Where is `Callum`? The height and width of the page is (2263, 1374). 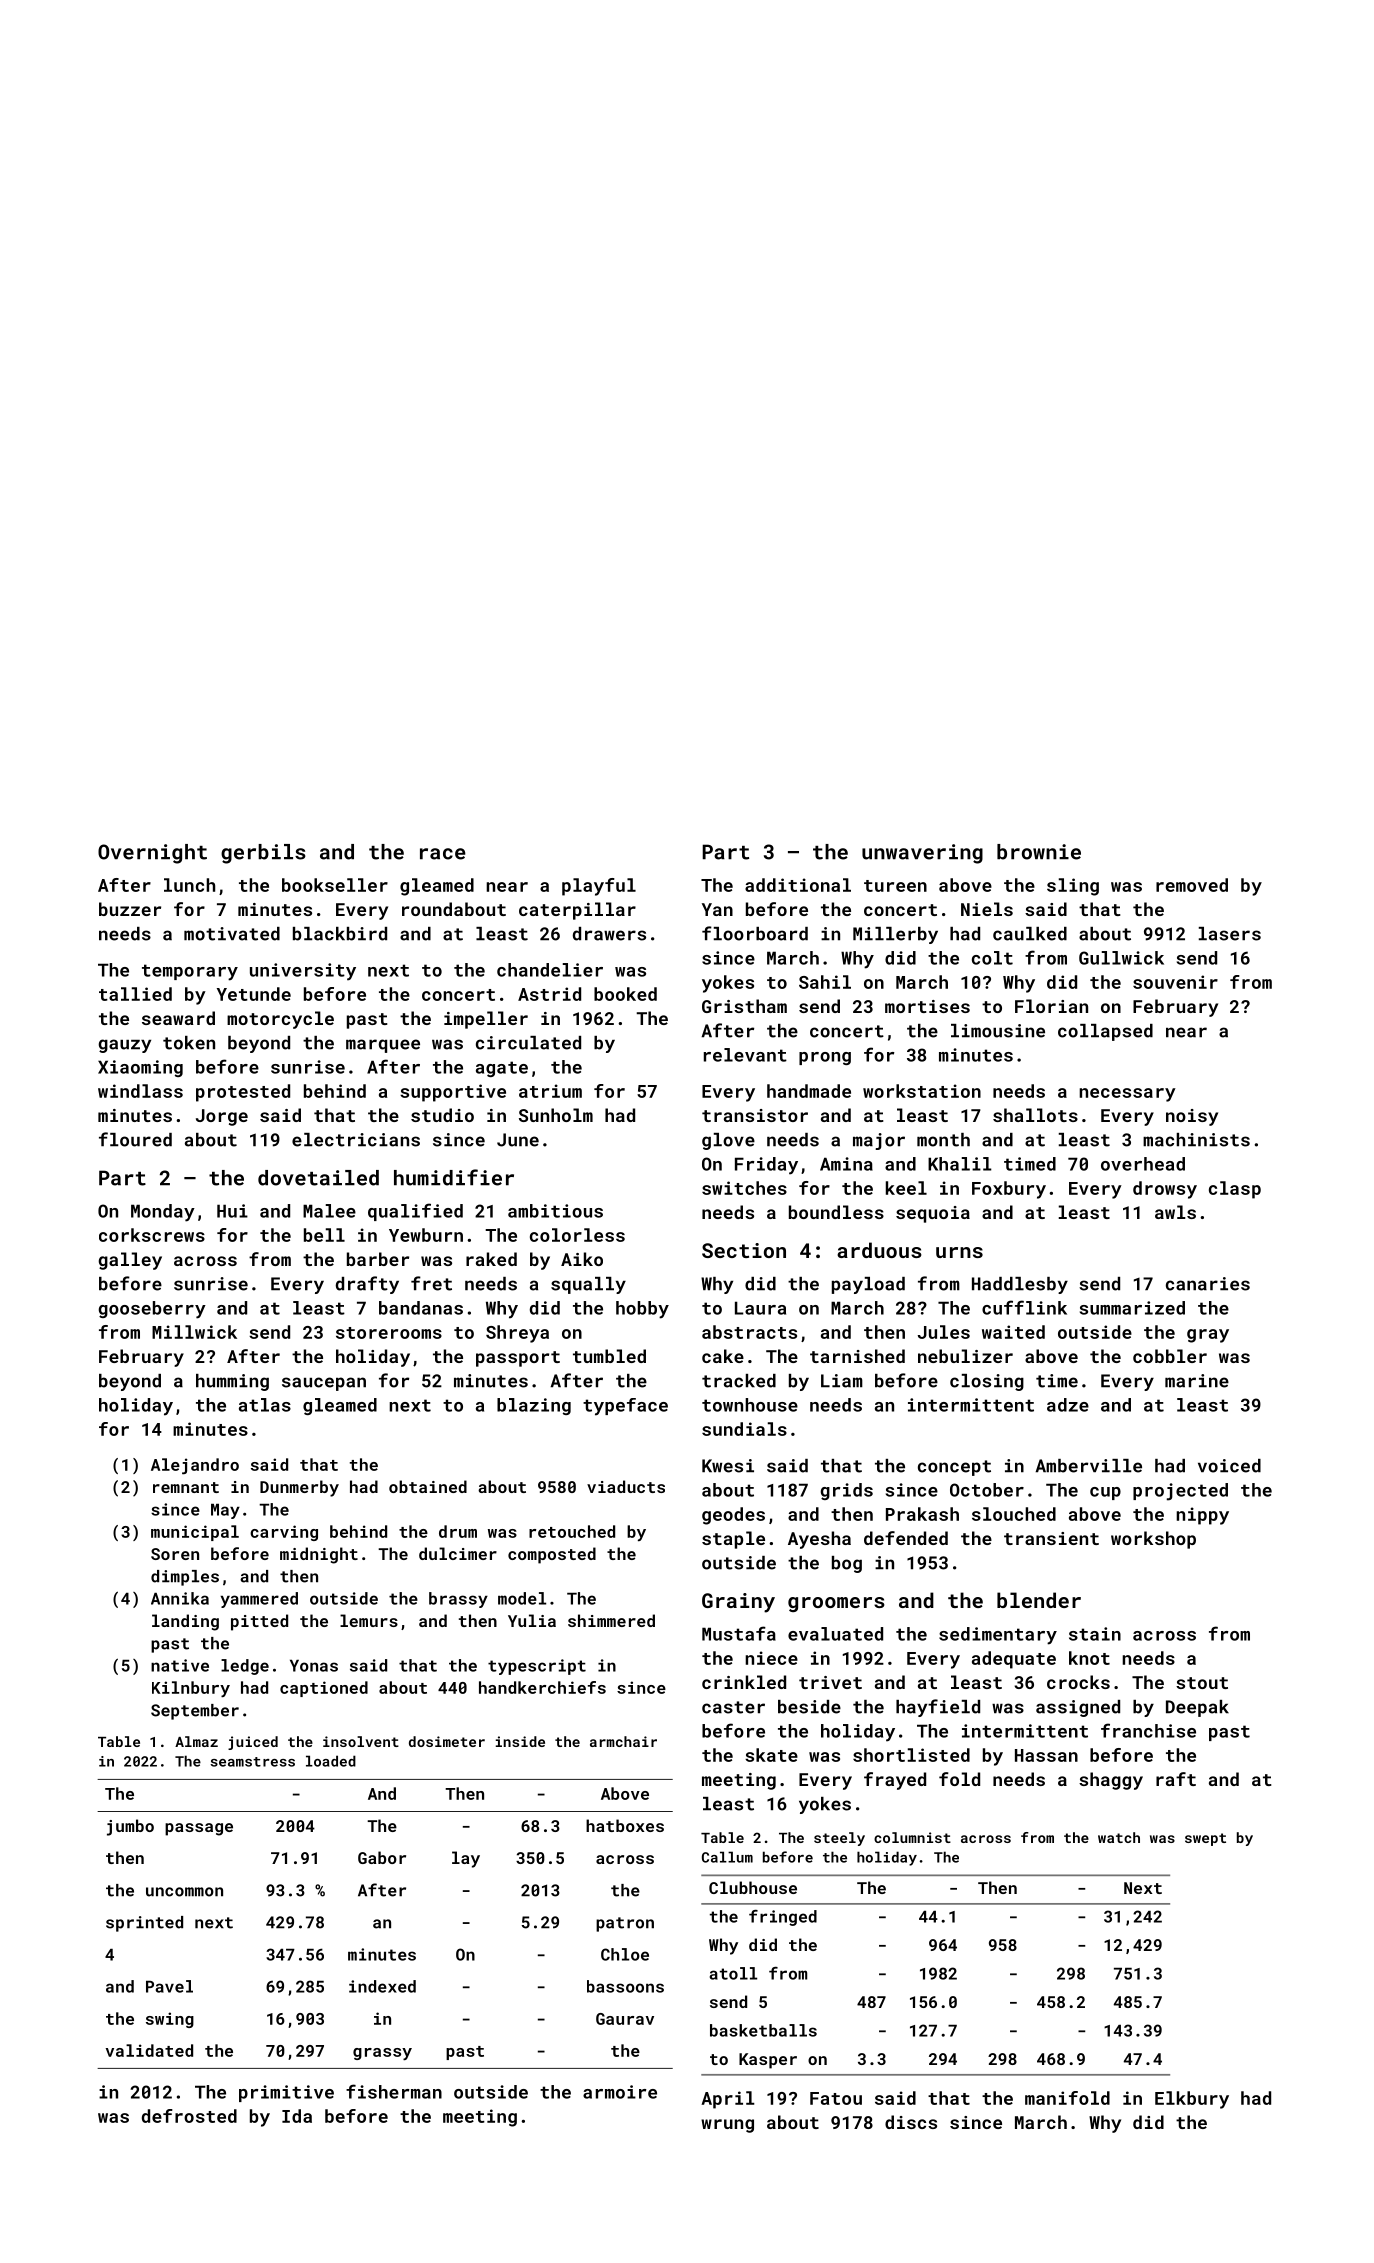
Callum is located at coordinates (727, 1857).
